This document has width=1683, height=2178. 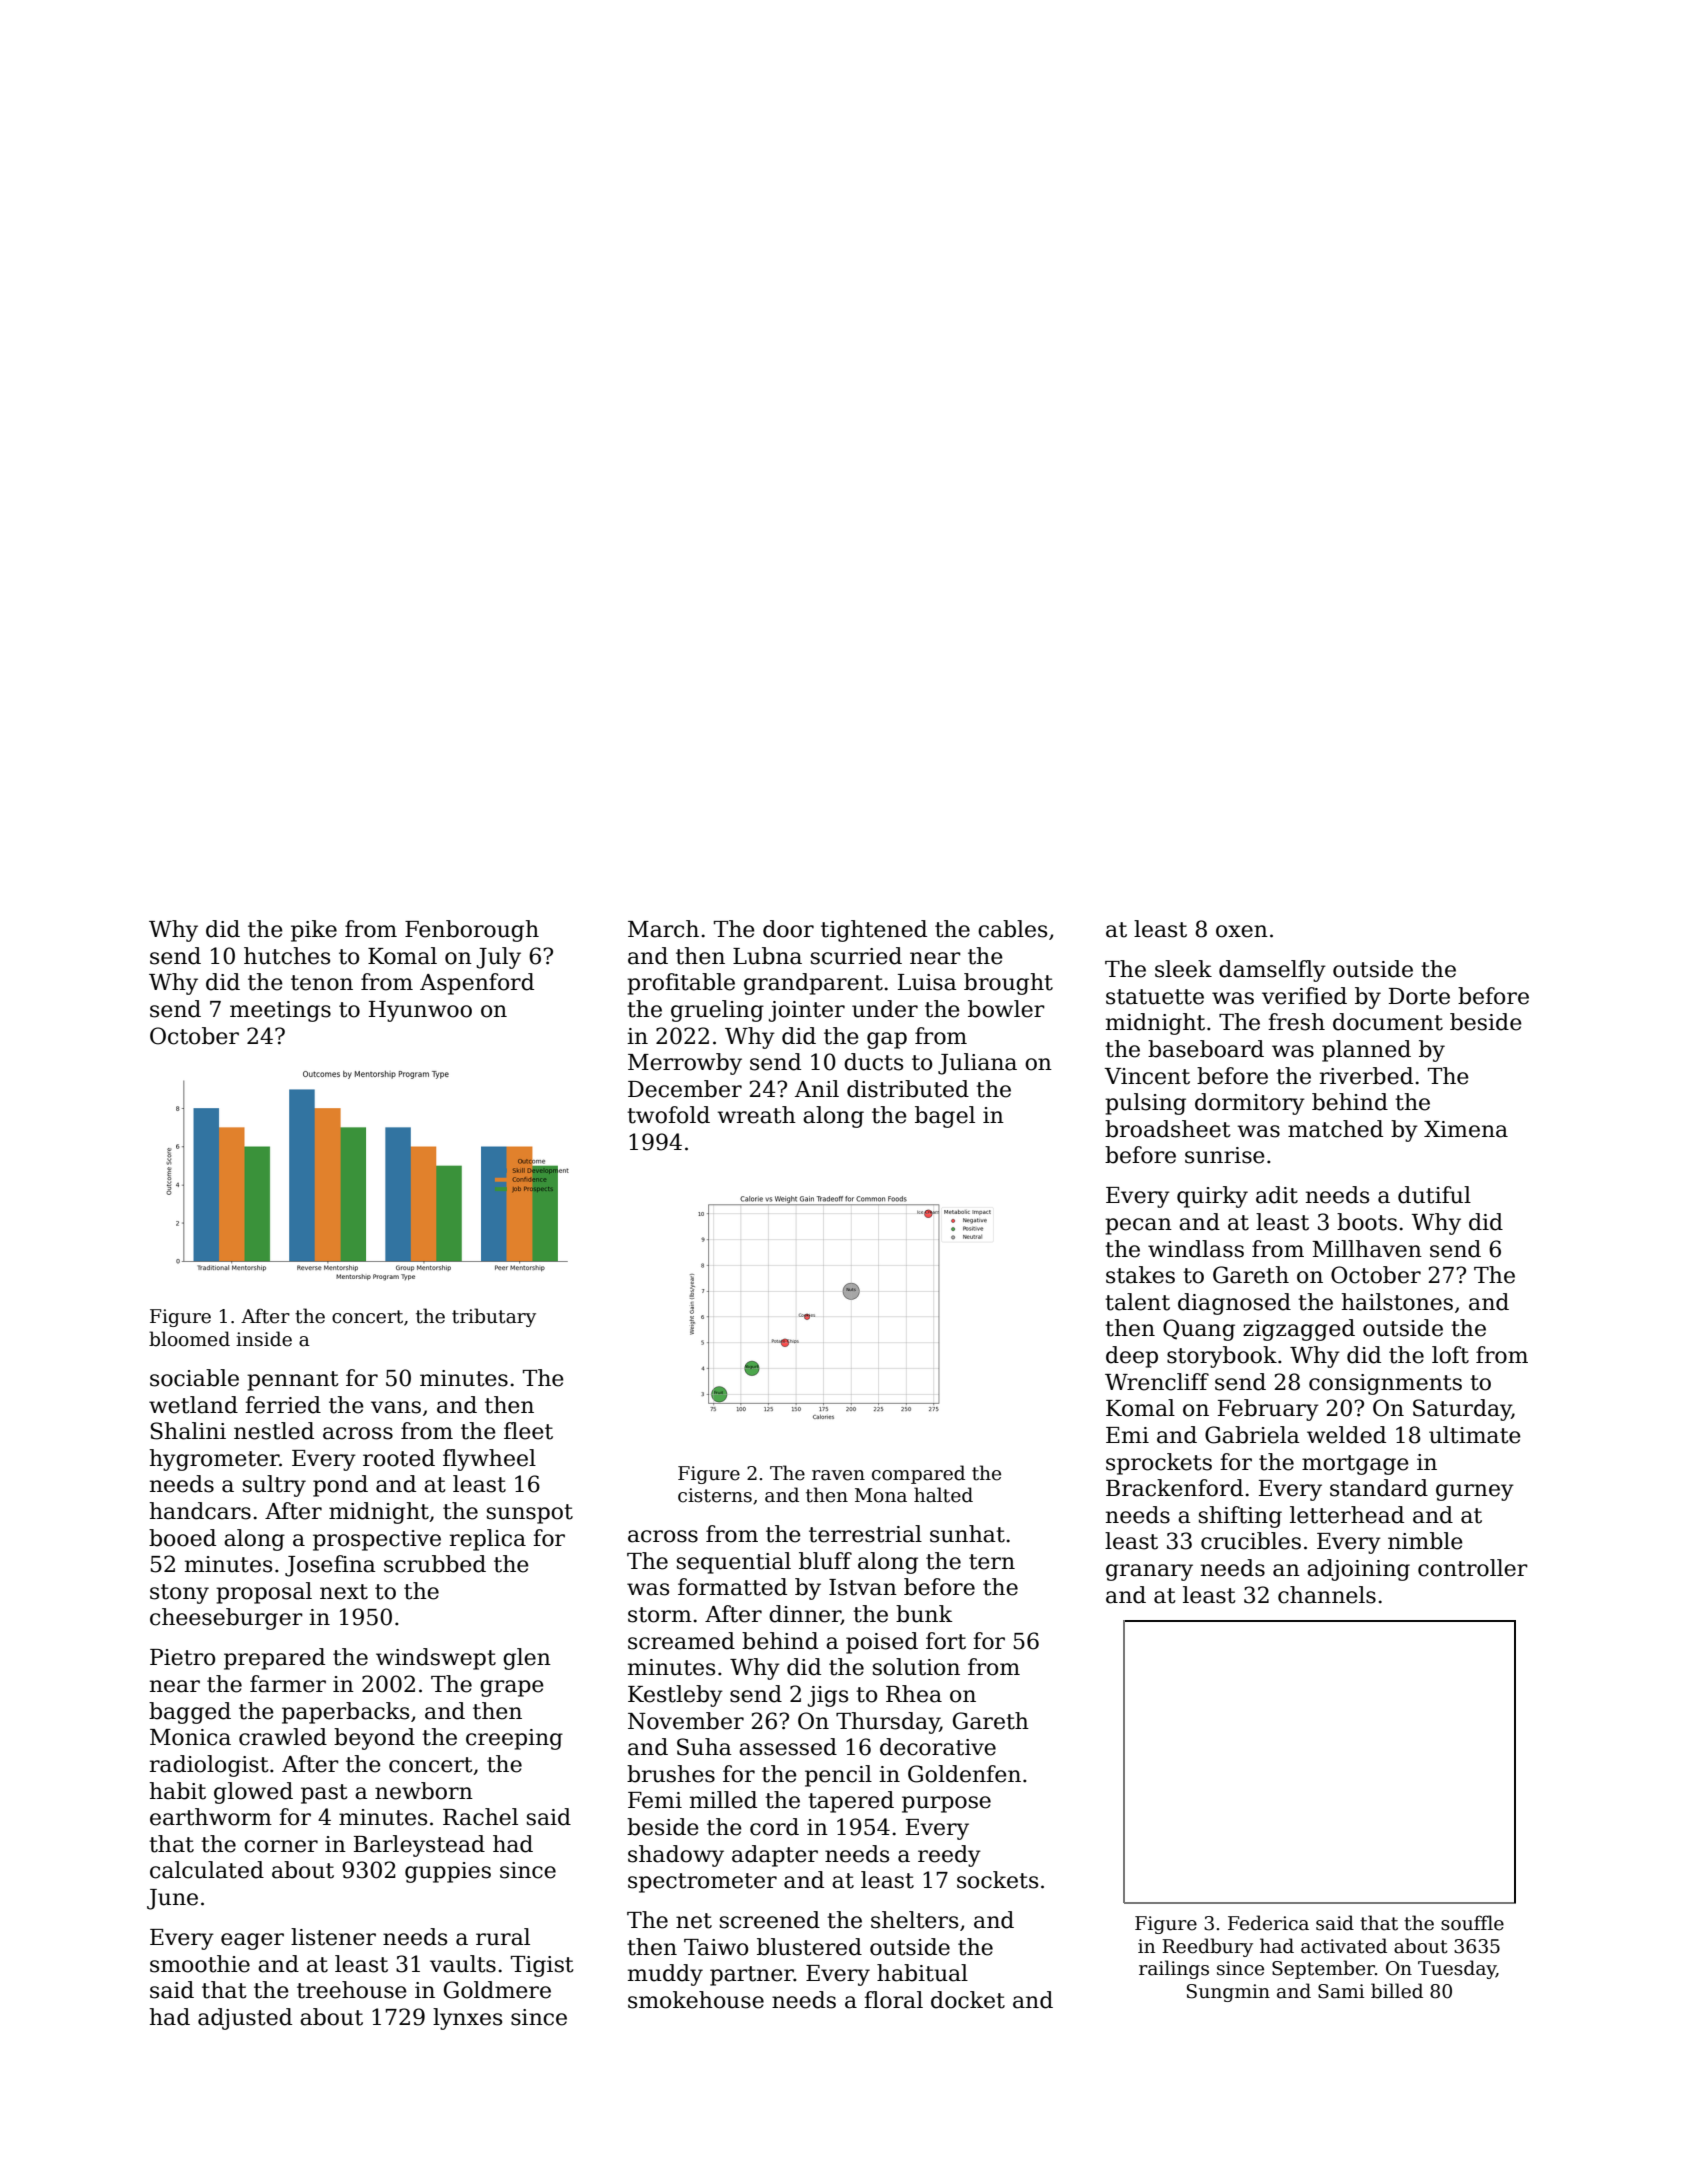 I want to click on rural, so click(x=503, y=1937).
